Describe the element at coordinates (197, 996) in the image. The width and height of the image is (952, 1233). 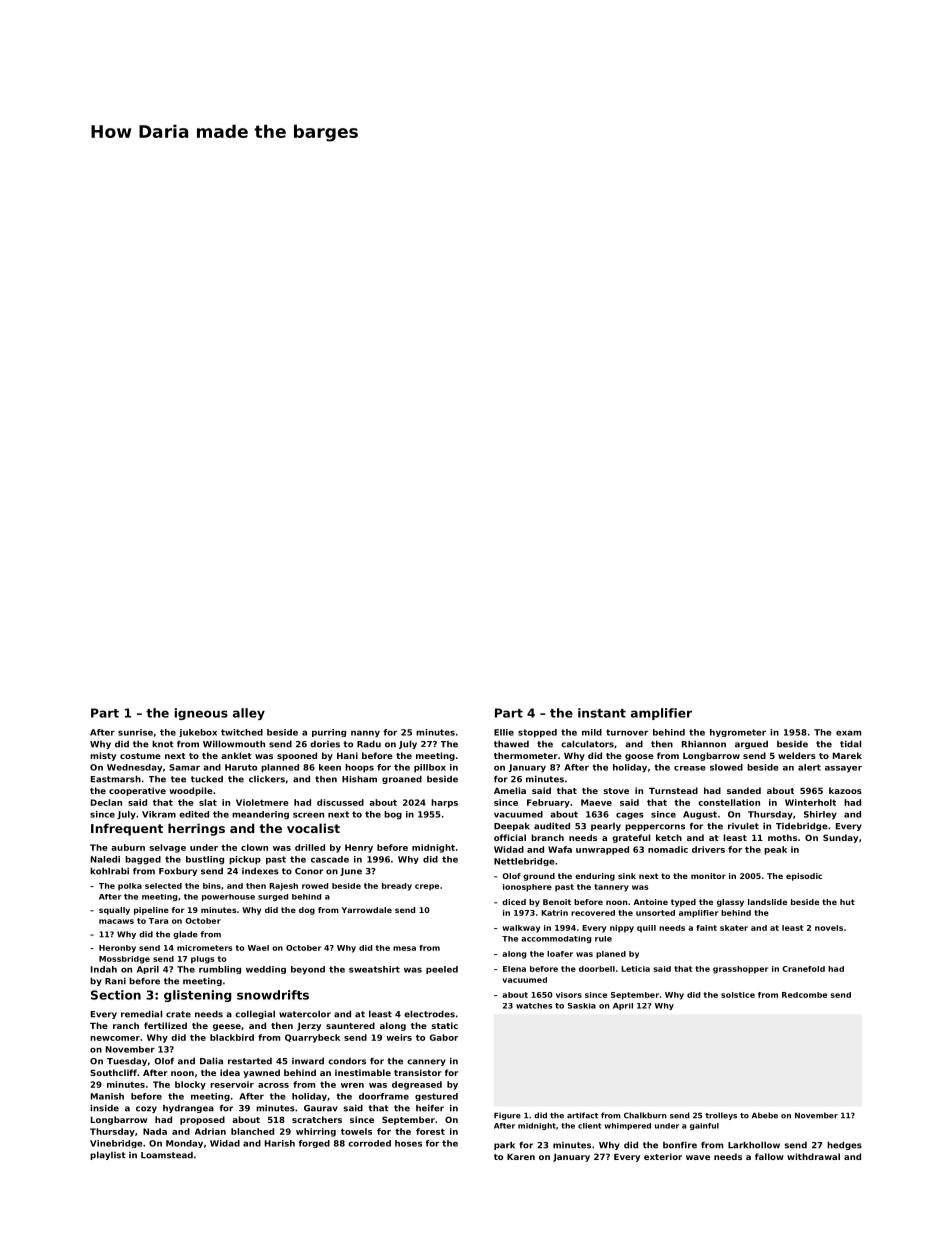
I see `glistening` at that location.
